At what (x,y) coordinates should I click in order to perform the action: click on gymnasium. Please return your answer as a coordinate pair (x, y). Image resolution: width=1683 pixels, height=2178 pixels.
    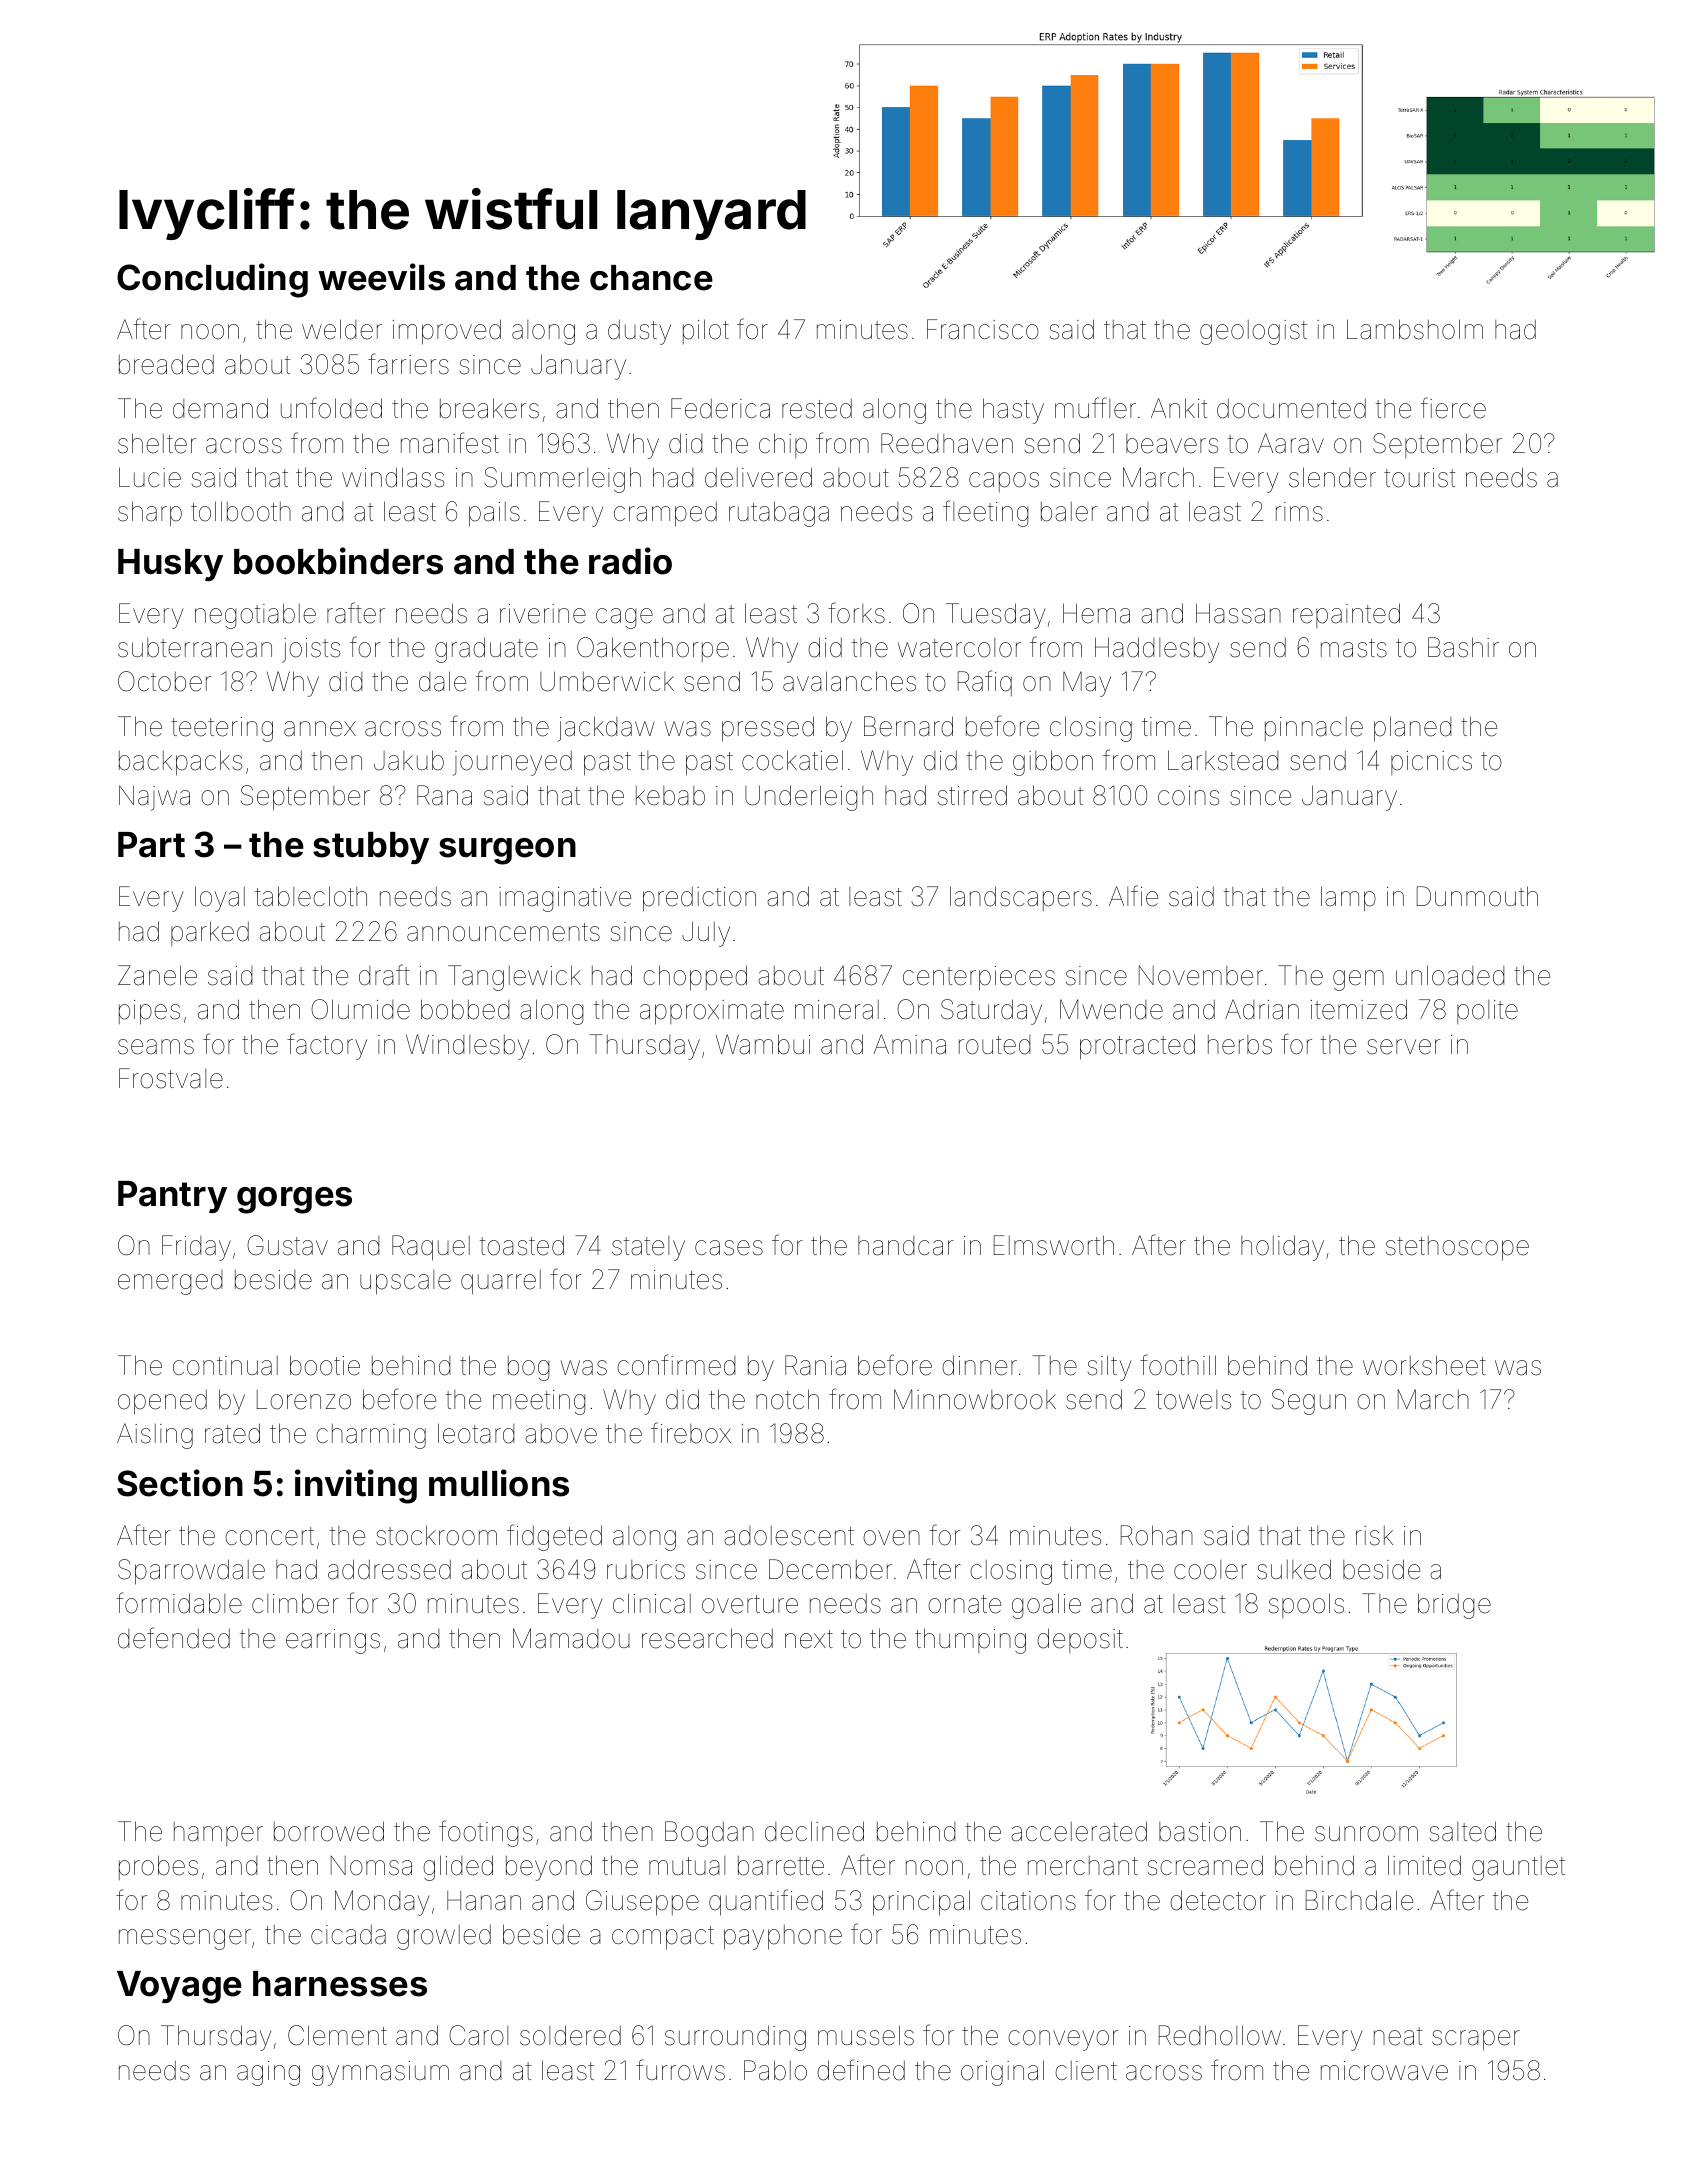
    Looking at the image, I should click on (380, 2073).
